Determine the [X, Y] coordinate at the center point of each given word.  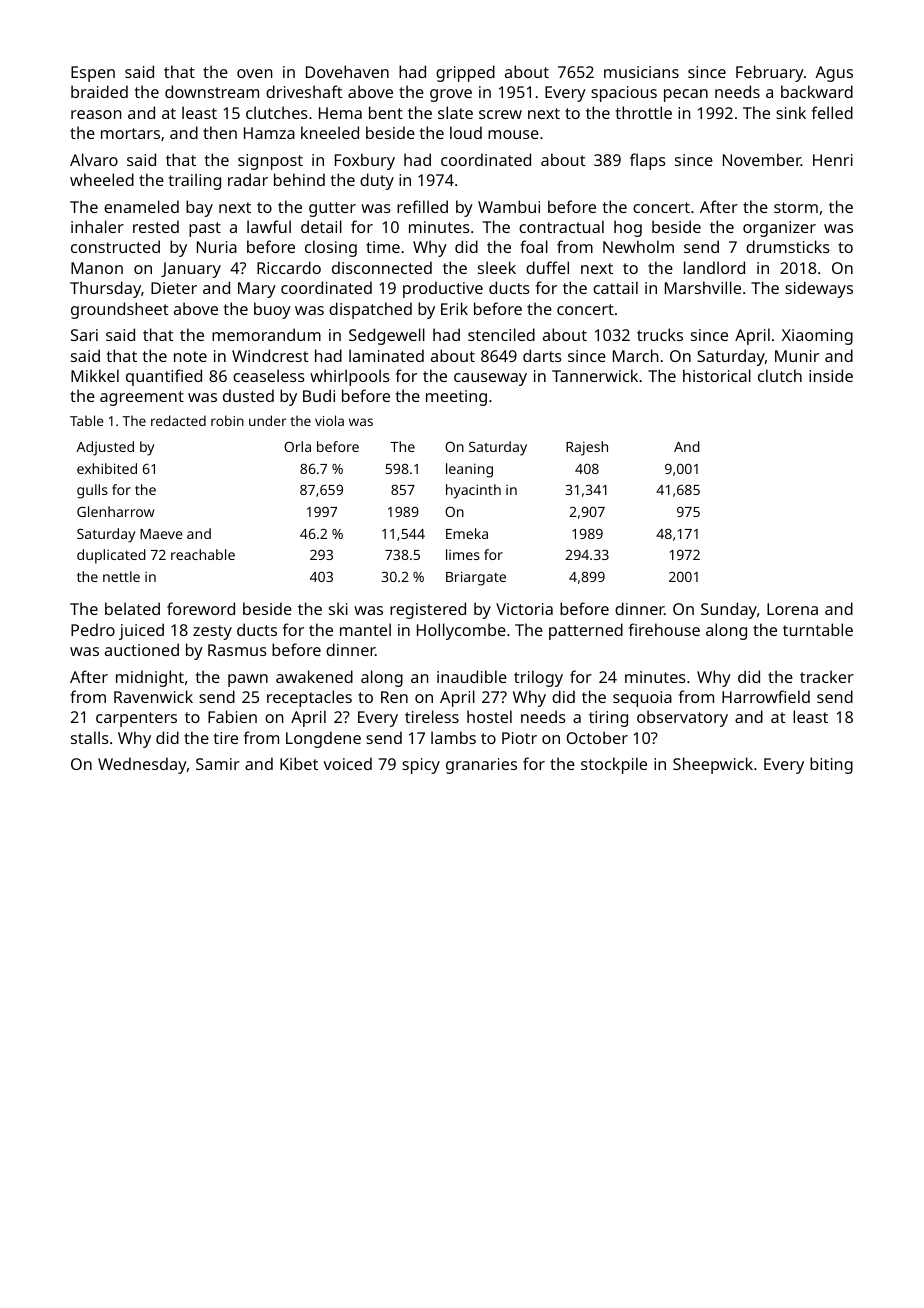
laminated [386, 355]
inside [831, 375]
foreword [201, 608]
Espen [93, 74]
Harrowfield [766, 696]
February [770, 73]
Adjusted [105, 448]
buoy [272, 310]
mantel [365, 629]
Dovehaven [347, 71]
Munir [797, 356]
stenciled [501, 334]
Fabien [232, 716]
